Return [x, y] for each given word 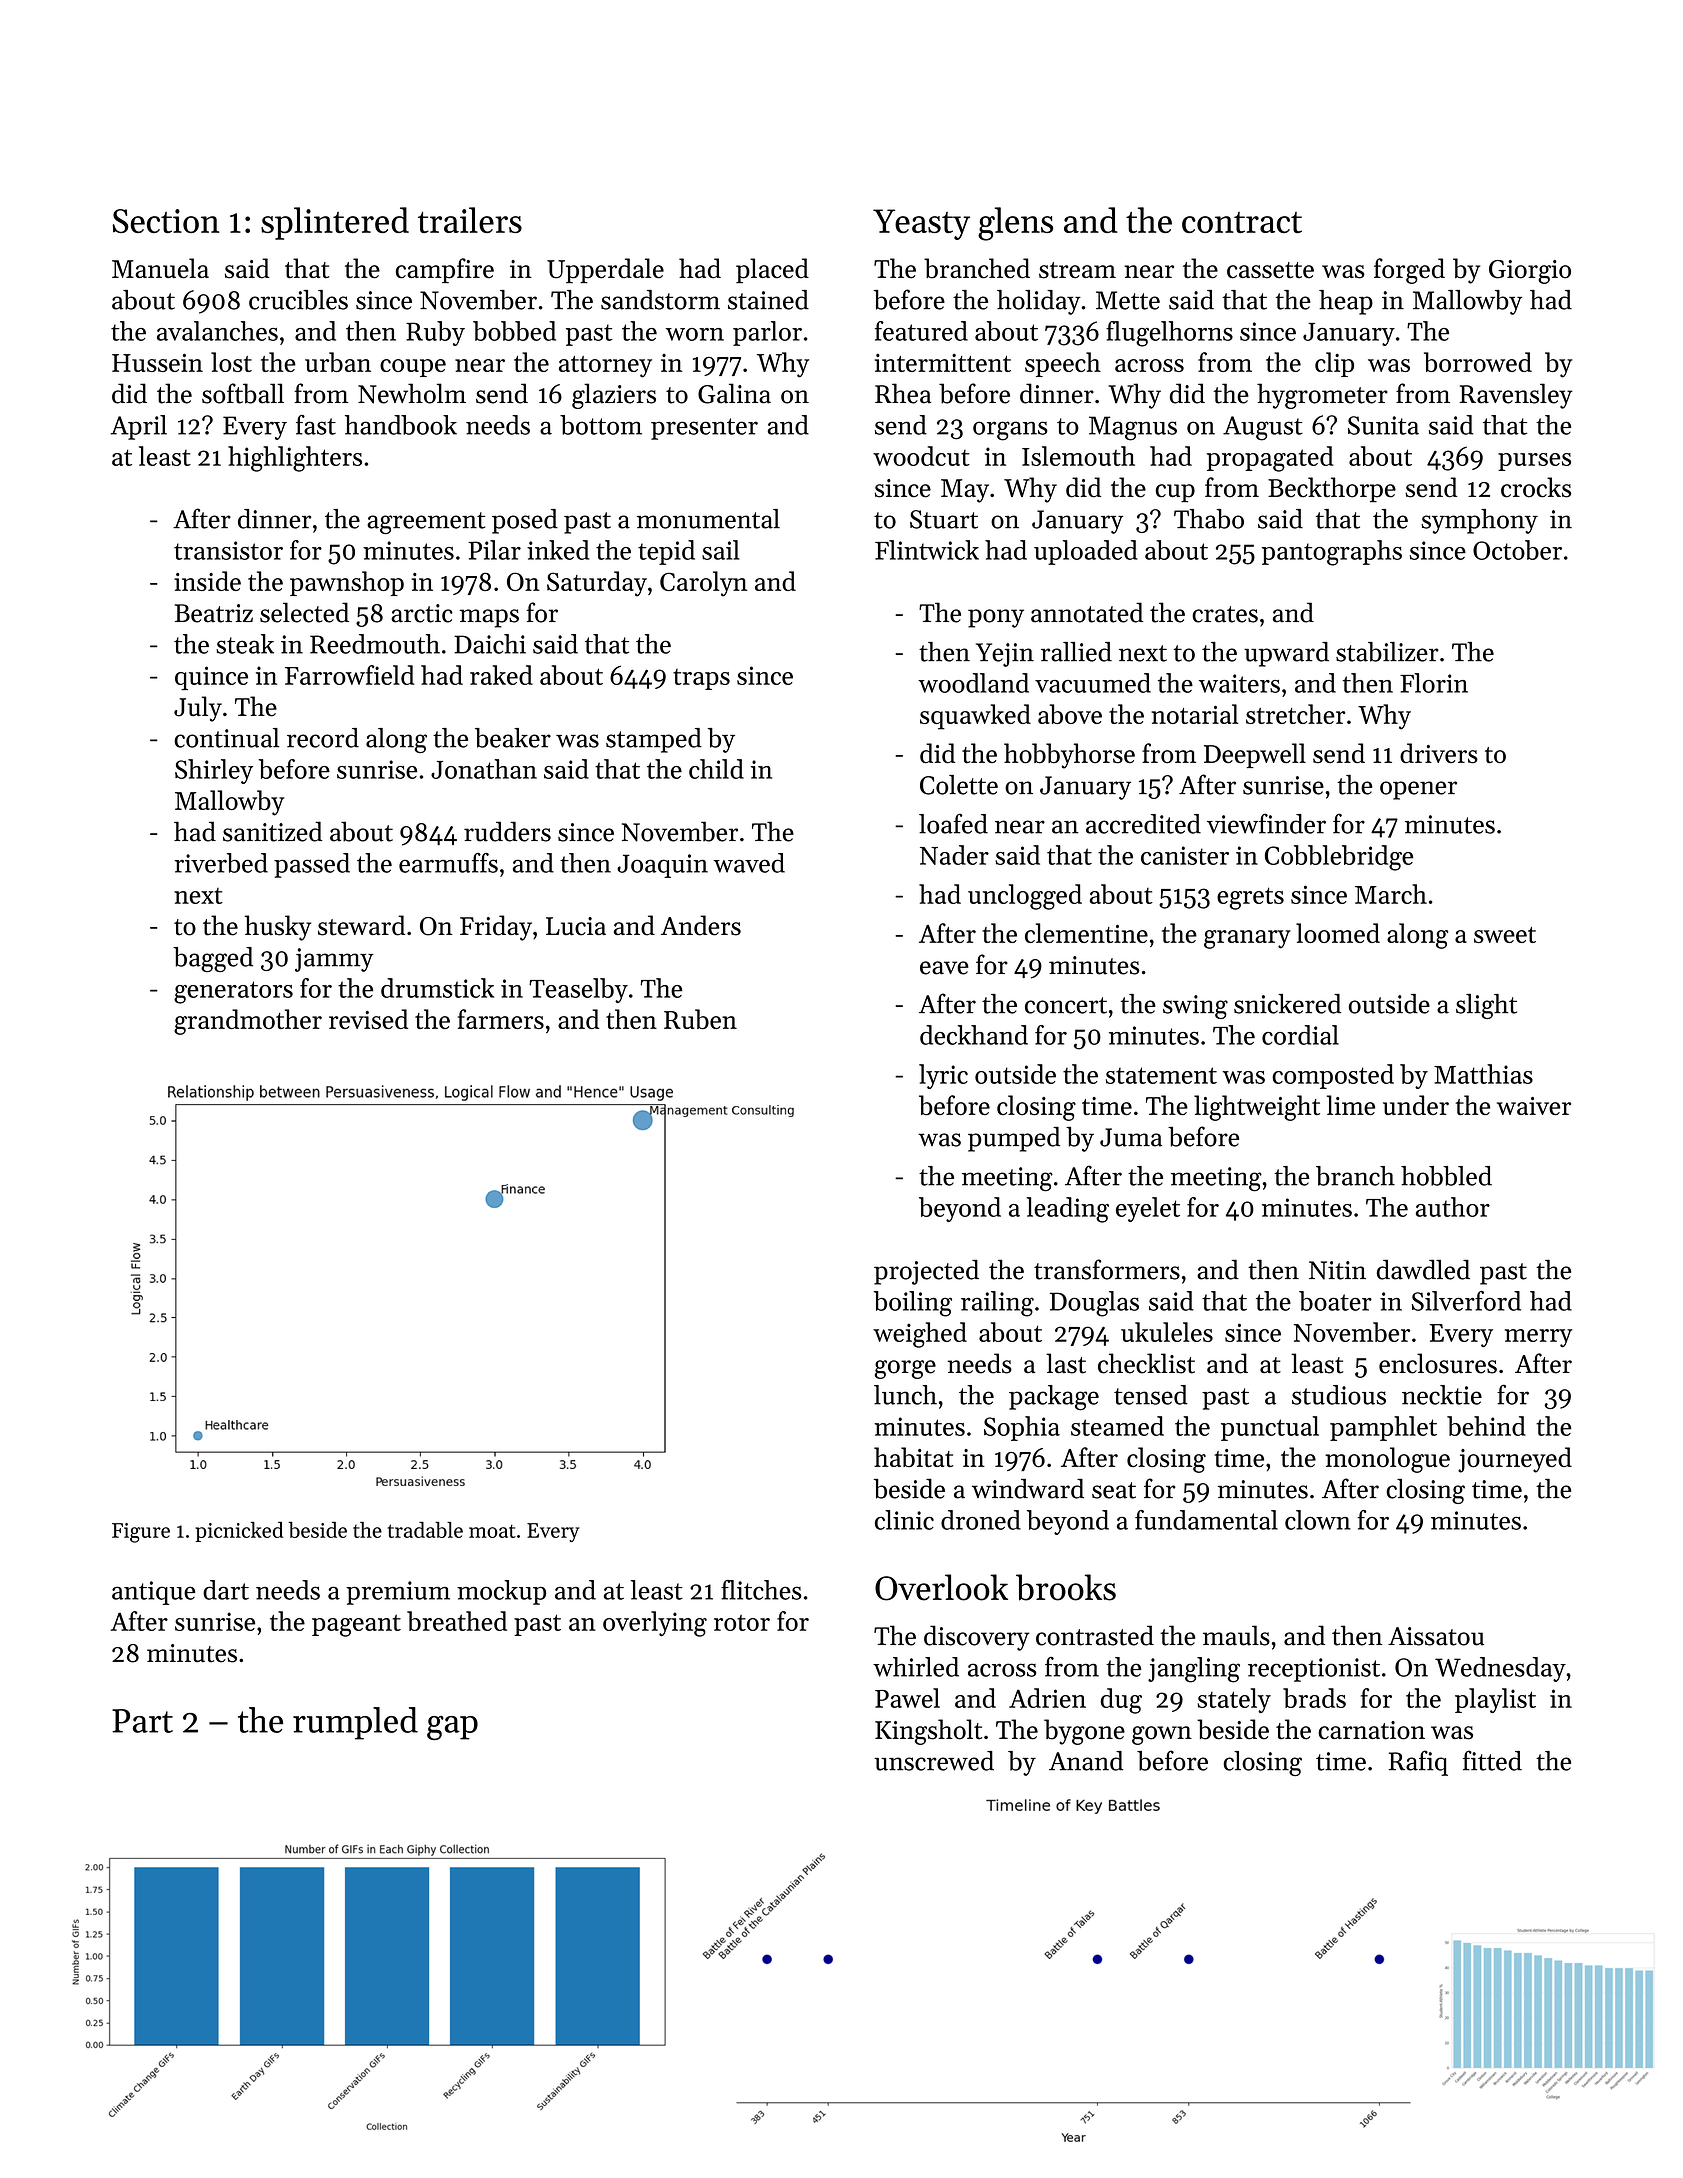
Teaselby [578, 990]
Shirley [214, 771]
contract [1242, 222]
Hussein [157, 363]
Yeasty [921, 224]
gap [452, 1728]
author [1453, 1207]
